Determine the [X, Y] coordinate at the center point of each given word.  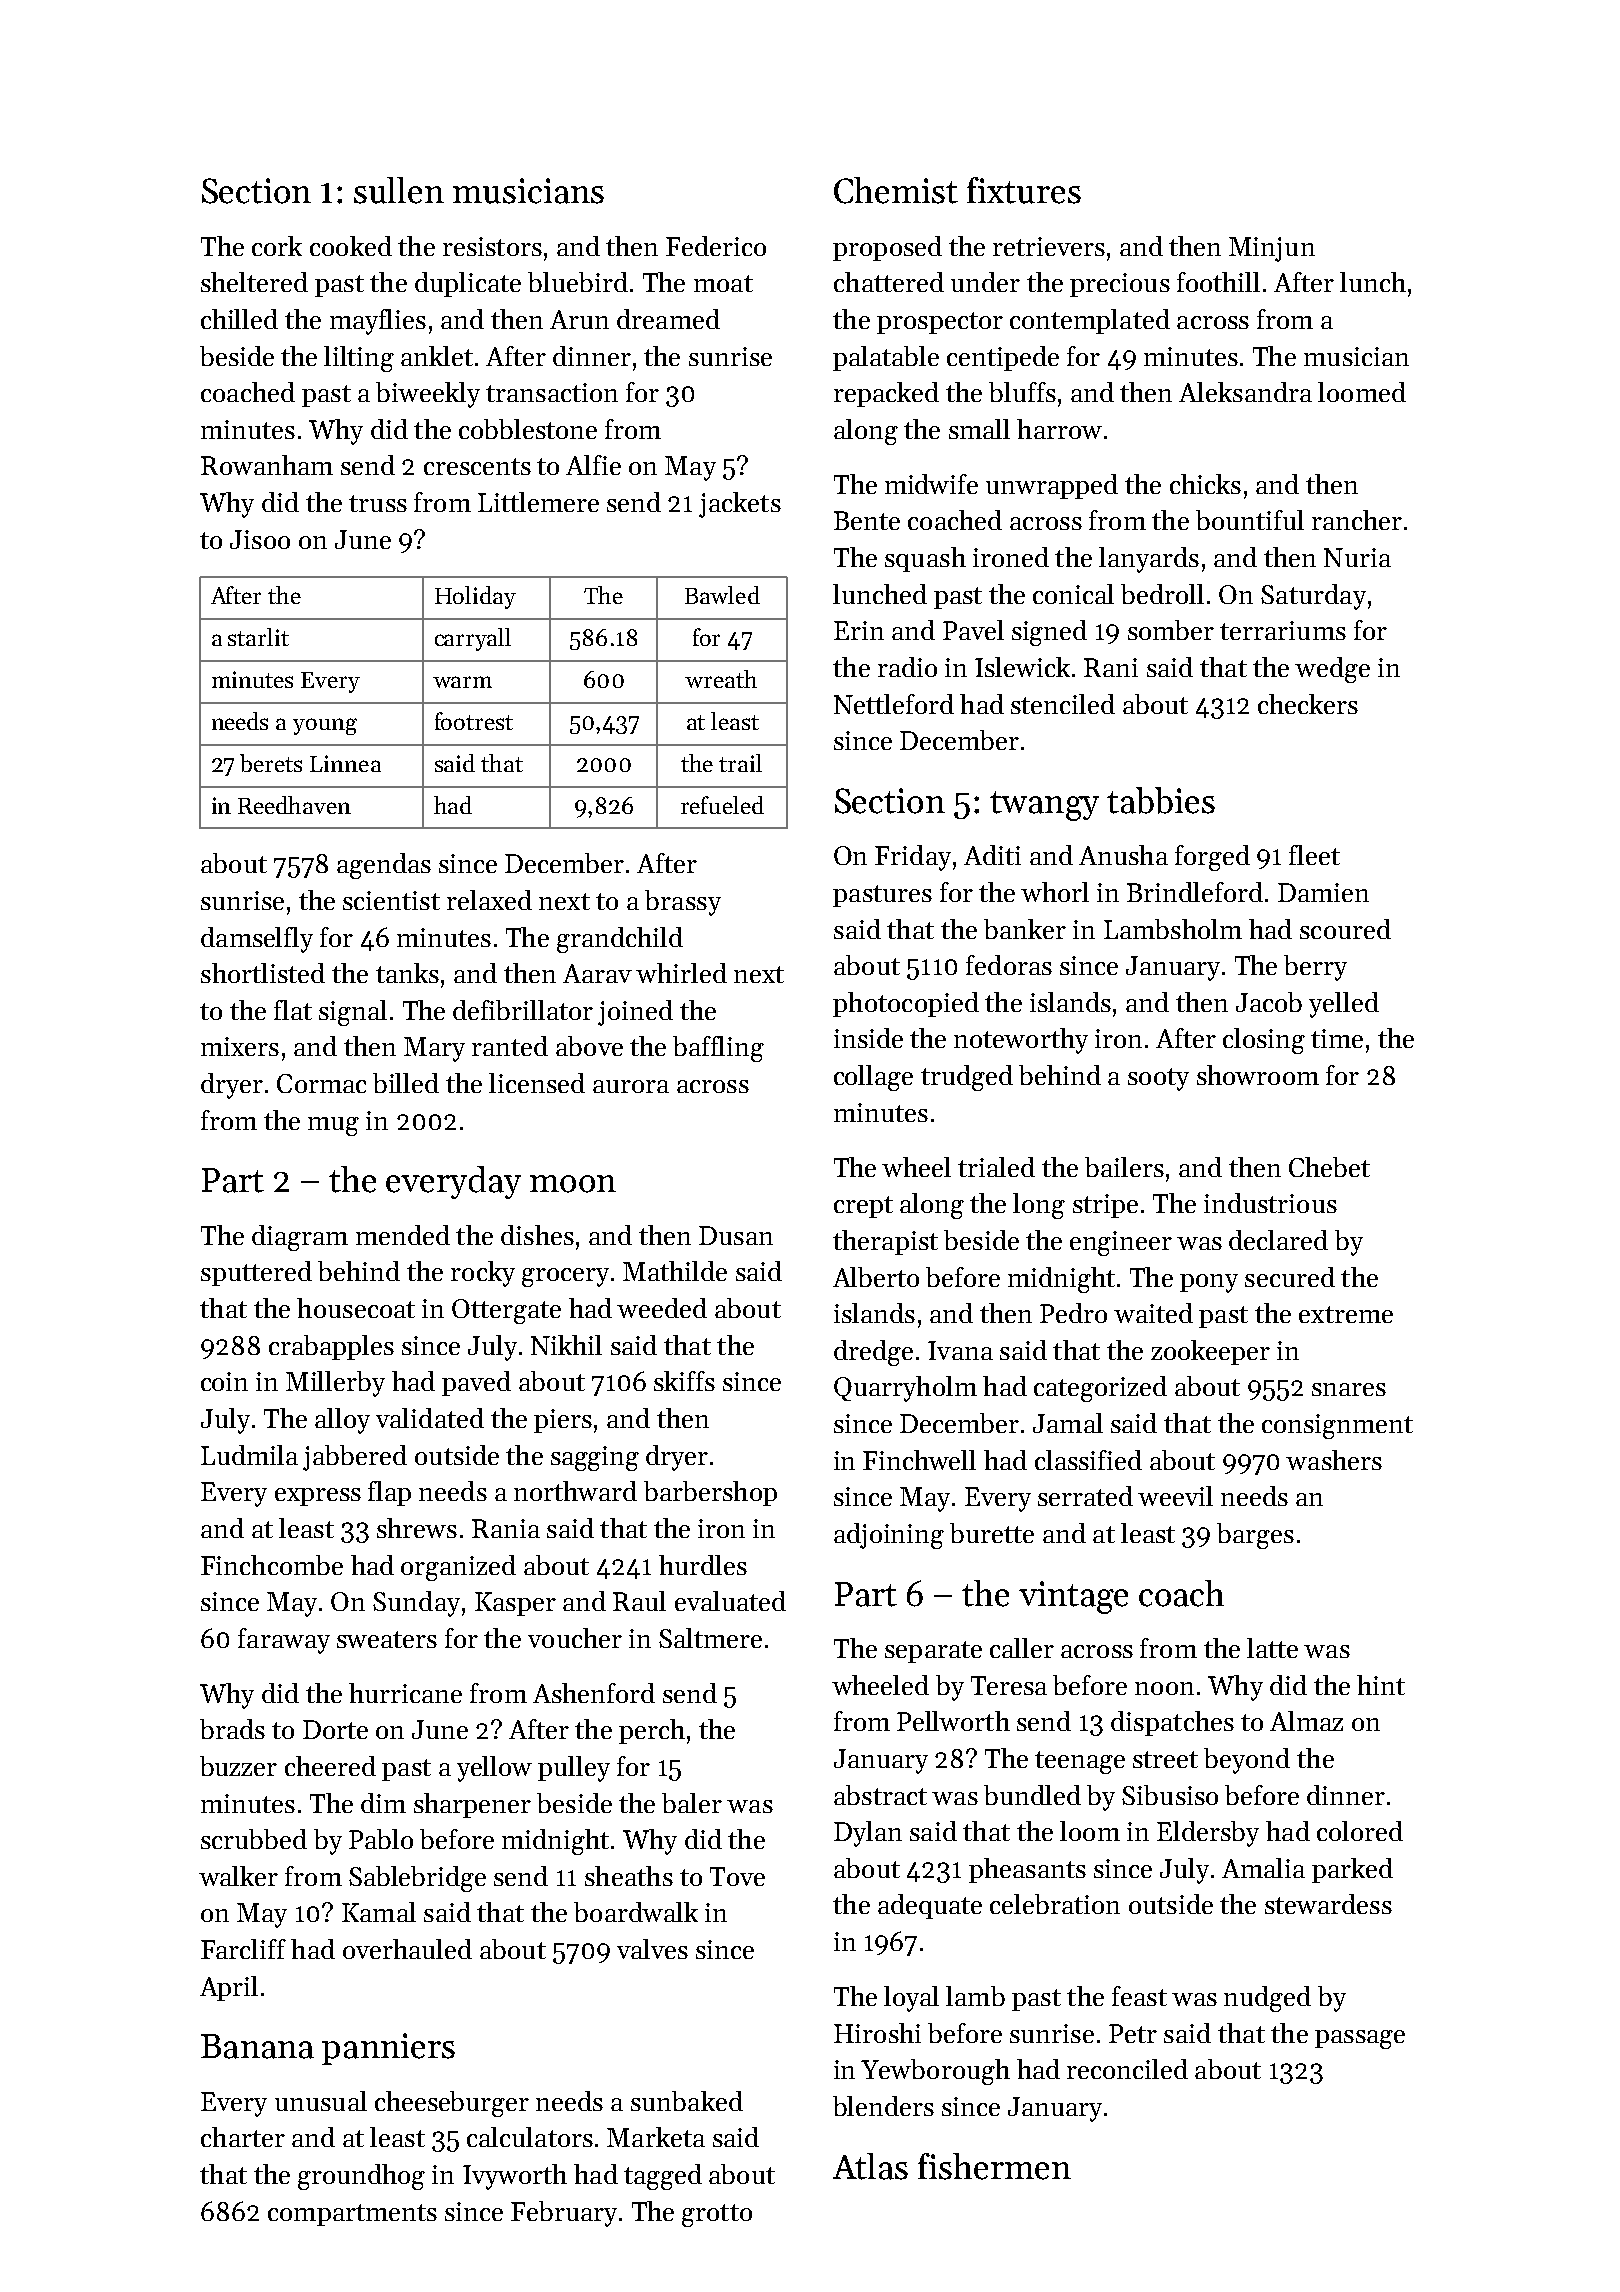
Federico [716, 246]
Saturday [1313, 597]
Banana [257, 2046]
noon [1164, 1688]
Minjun [1272, 249]
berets [271, 763]
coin [224, 1381]
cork [277, 246]
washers [1334, 1460]
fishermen [994, 2166]
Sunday [416, 1604]
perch [652, 1731]
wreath [721, 679]
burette [992, 1533]
